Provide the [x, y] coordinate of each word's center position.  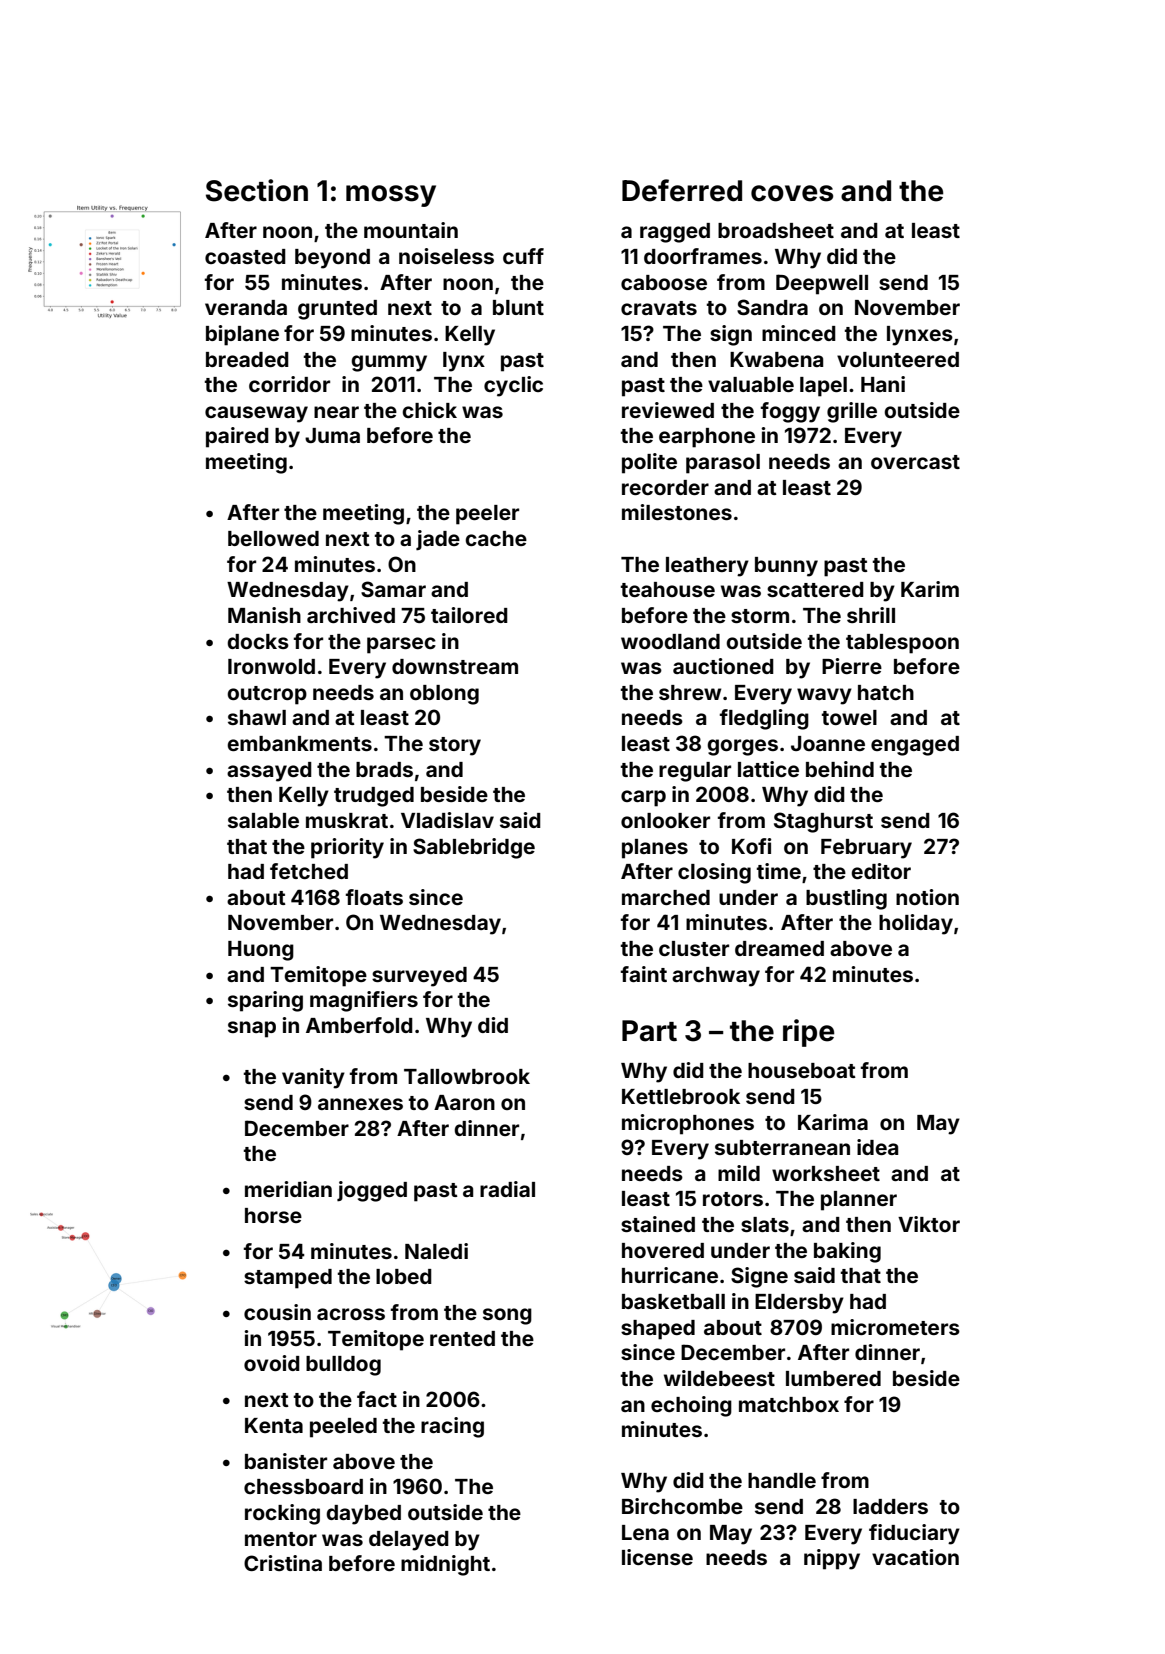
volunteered [898, 359]
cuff [523, 256]
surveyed [419, 977]
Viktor [929, 1224]
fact [377, 1399]
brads [384, 769]
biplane [242, 335]
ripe [808, 1033]
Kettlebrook [681, 1096]
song [507, 1316]
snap [252, 1029]
